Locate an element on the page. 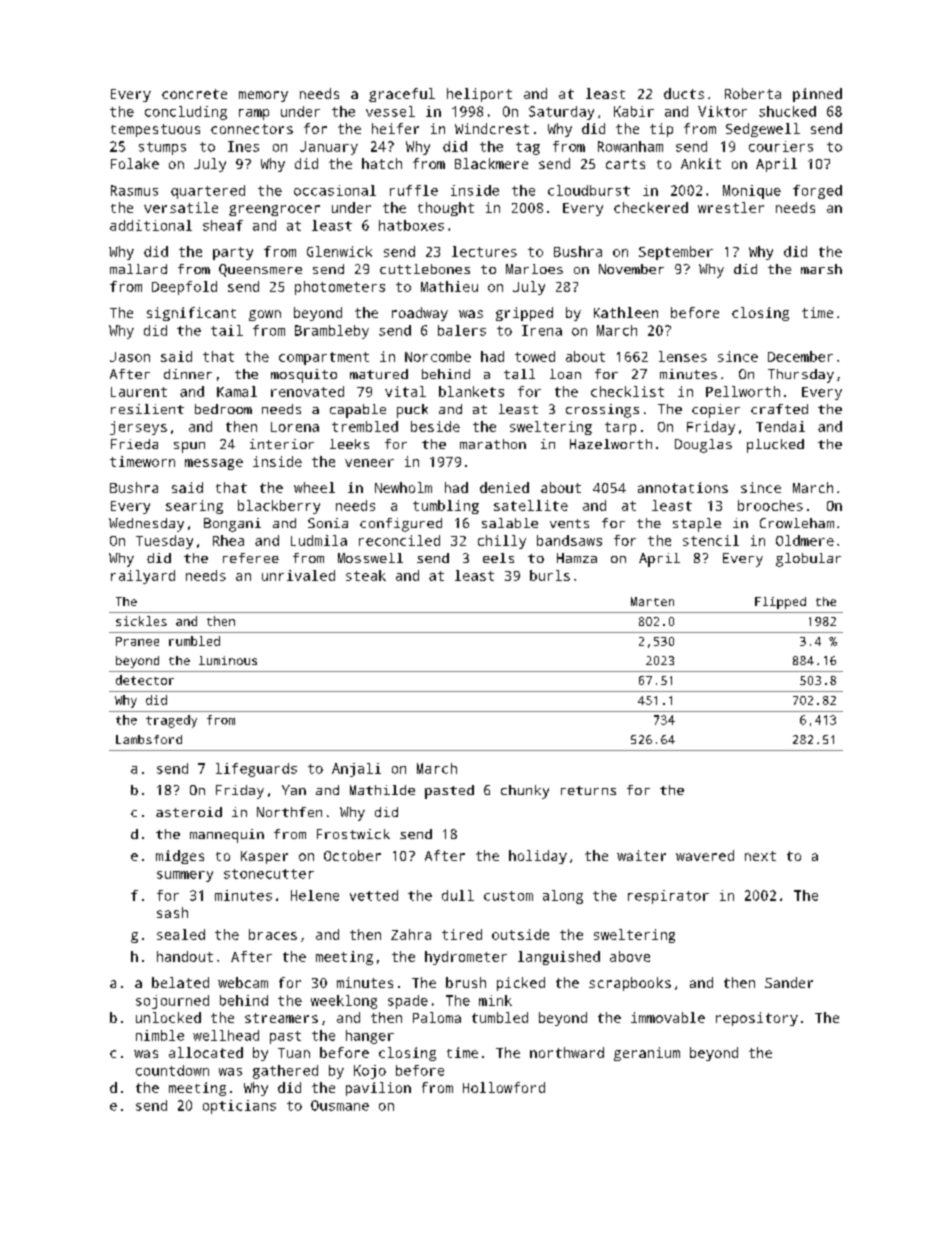 The image size is (952, 1233). checkered is located at coordinates (651, 207).
